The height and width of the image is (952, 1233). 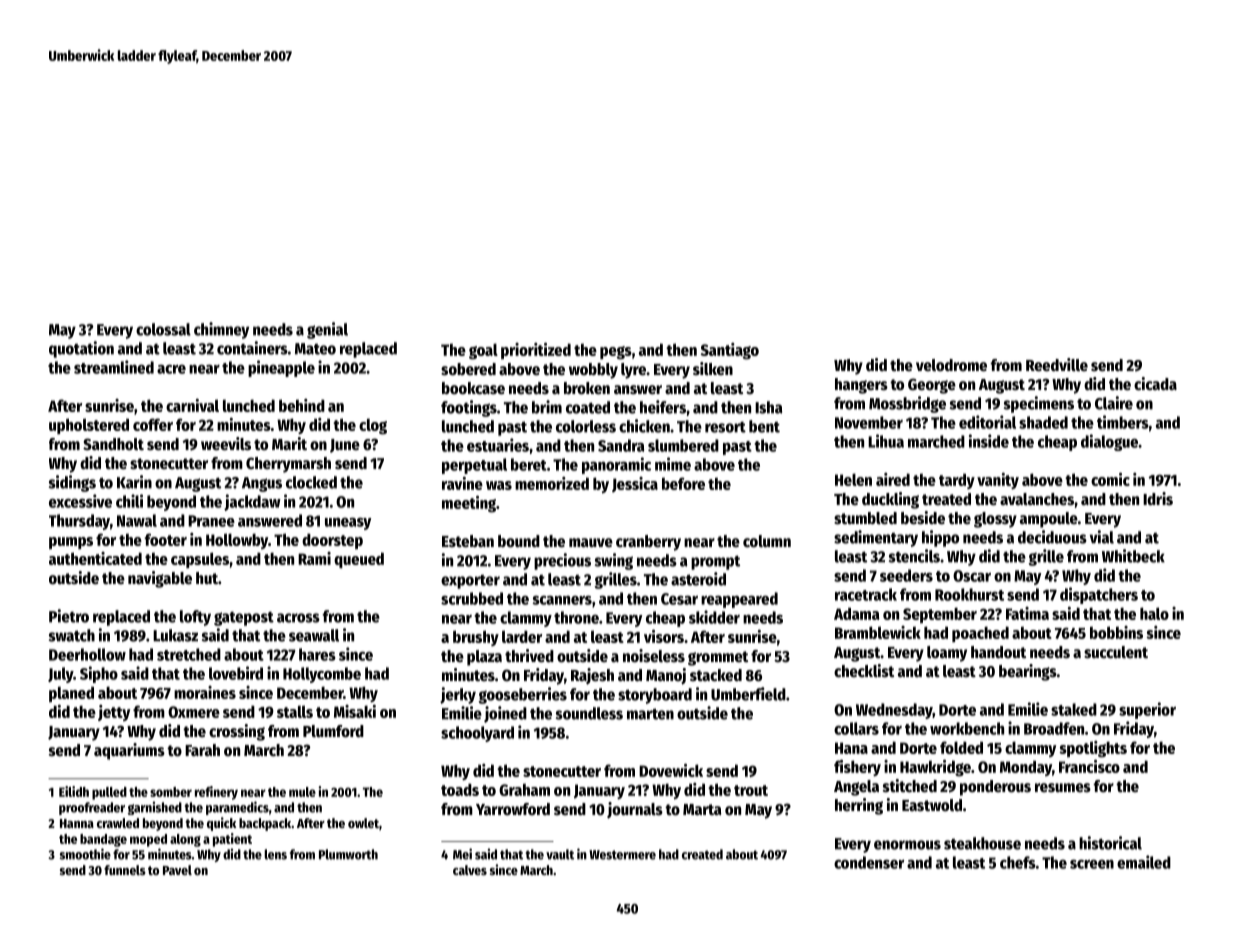 What do you see at coordinates (869, 862) in the image?
I see `condenser` at bounding box center [869, 862].
